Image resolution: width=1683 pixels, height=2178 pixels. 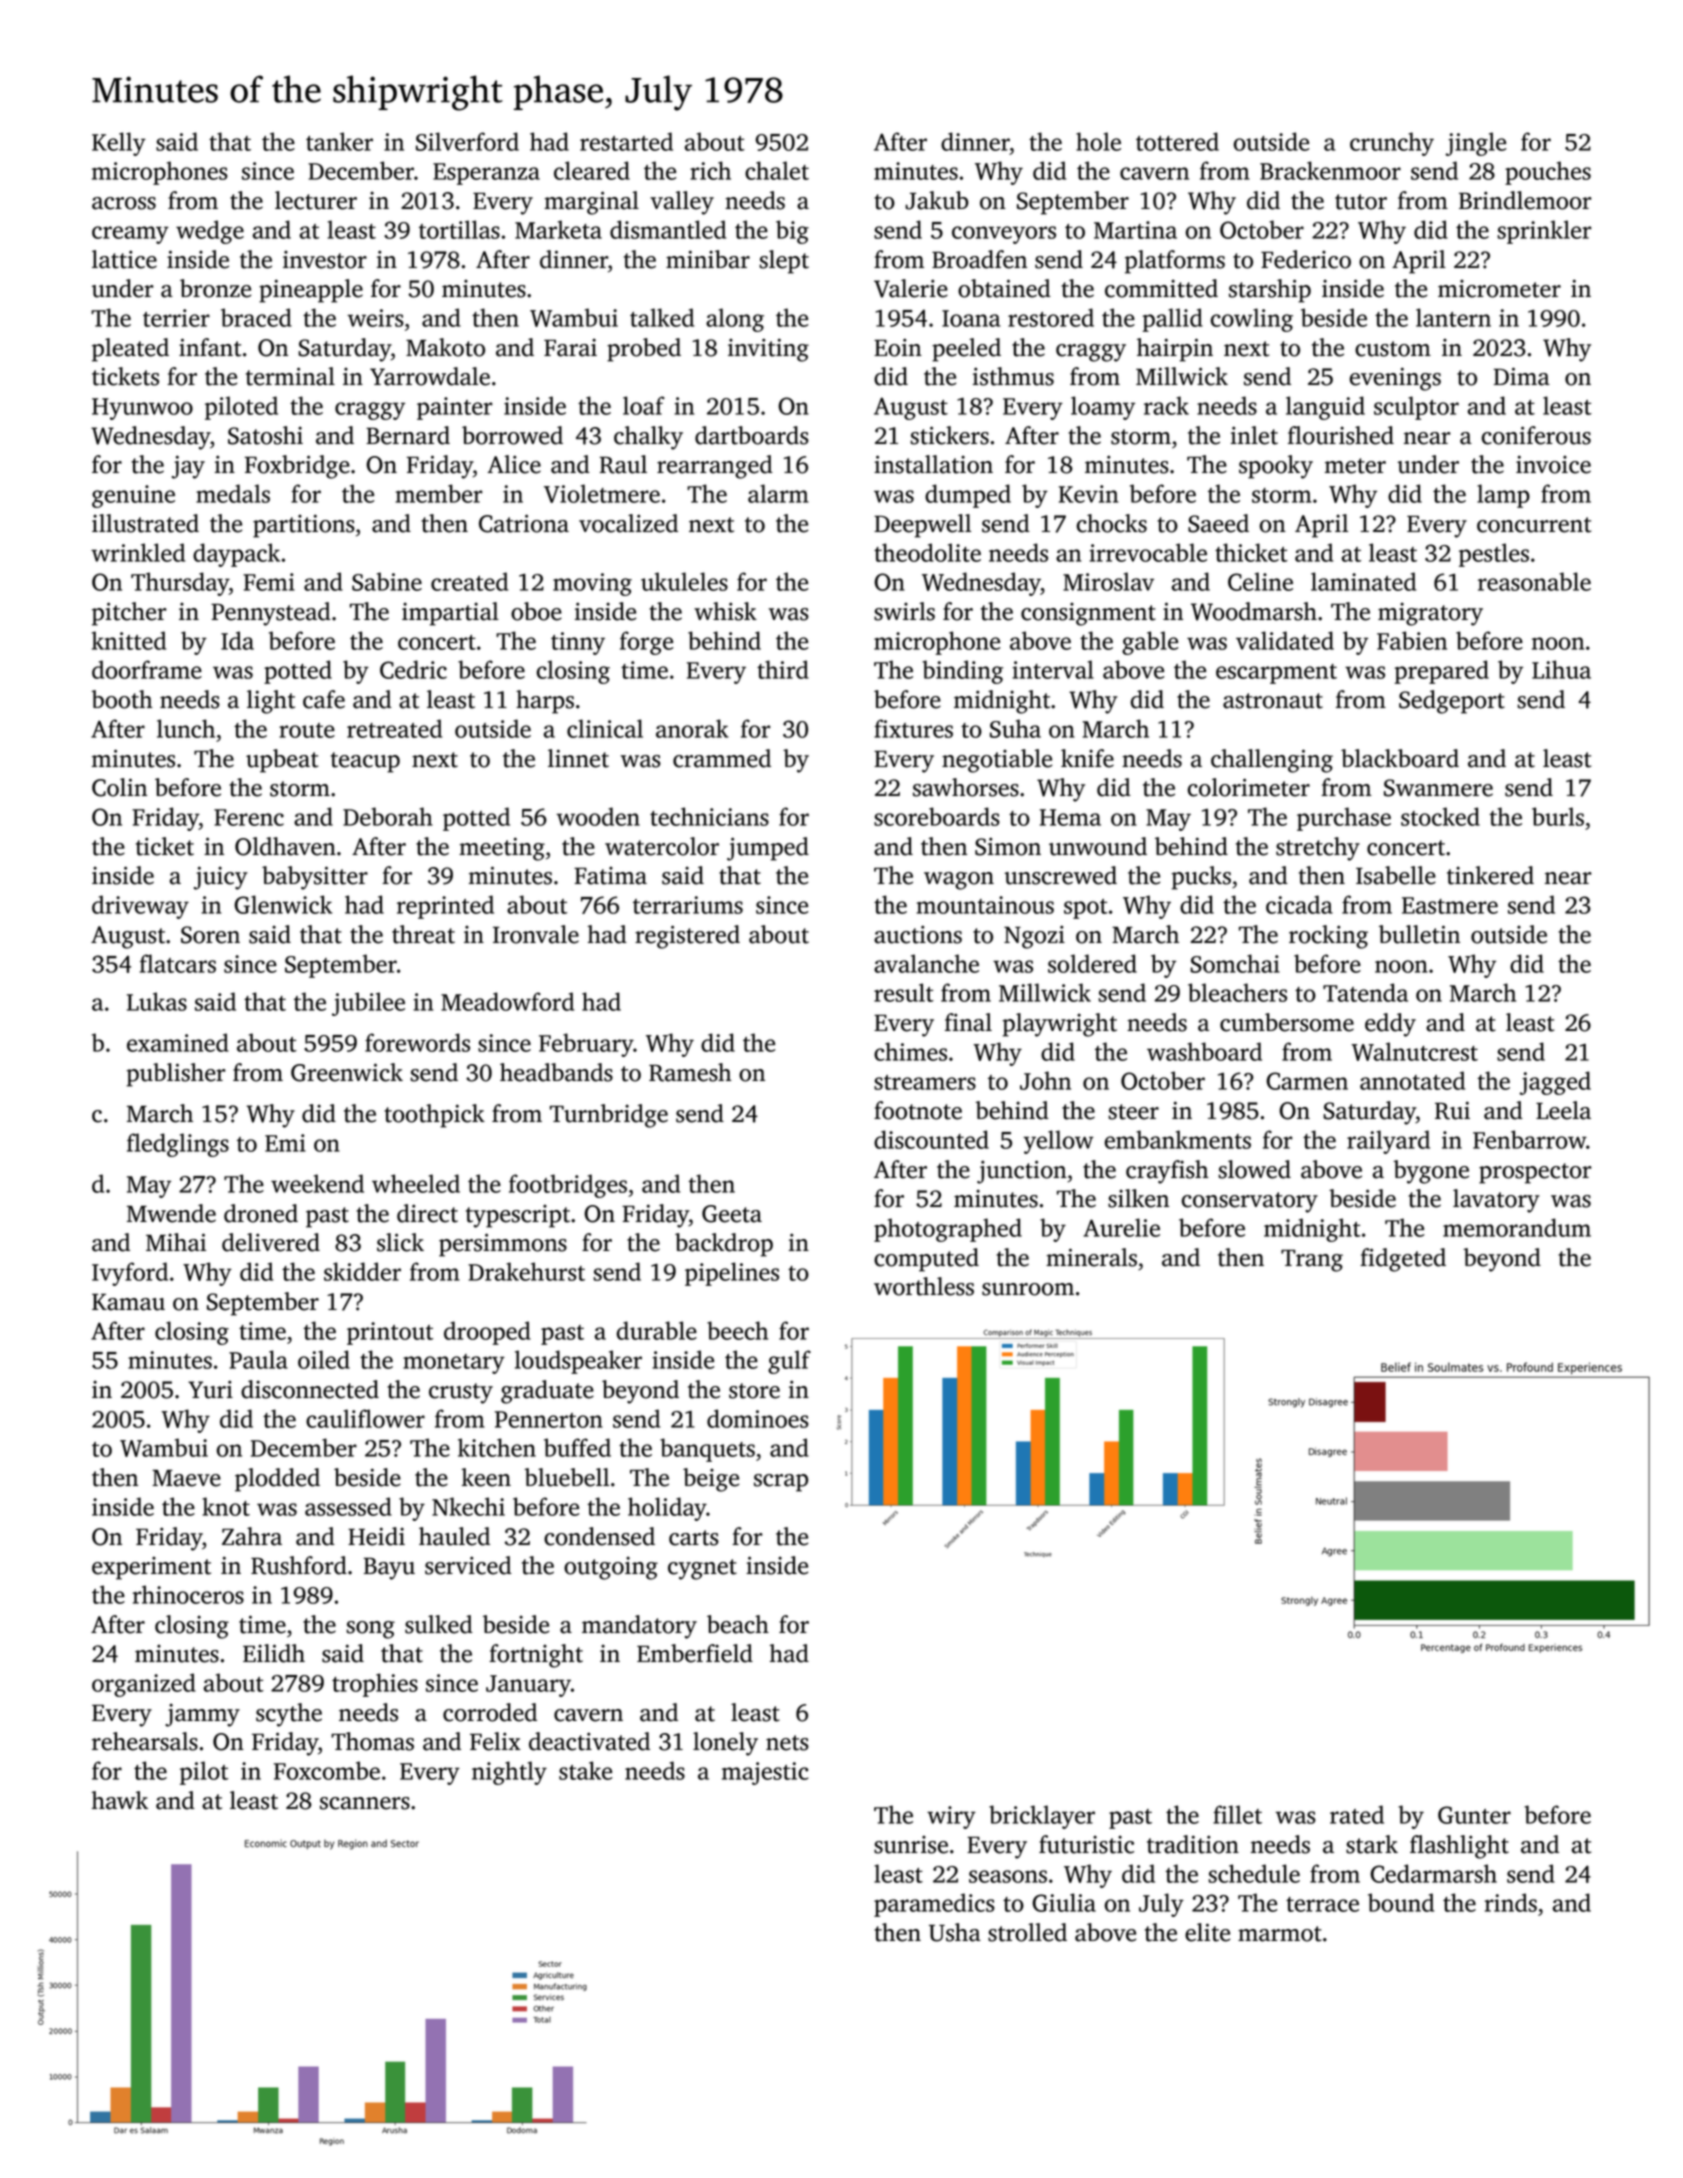 I want to click on soldered, so click(x=1092, y=963).
